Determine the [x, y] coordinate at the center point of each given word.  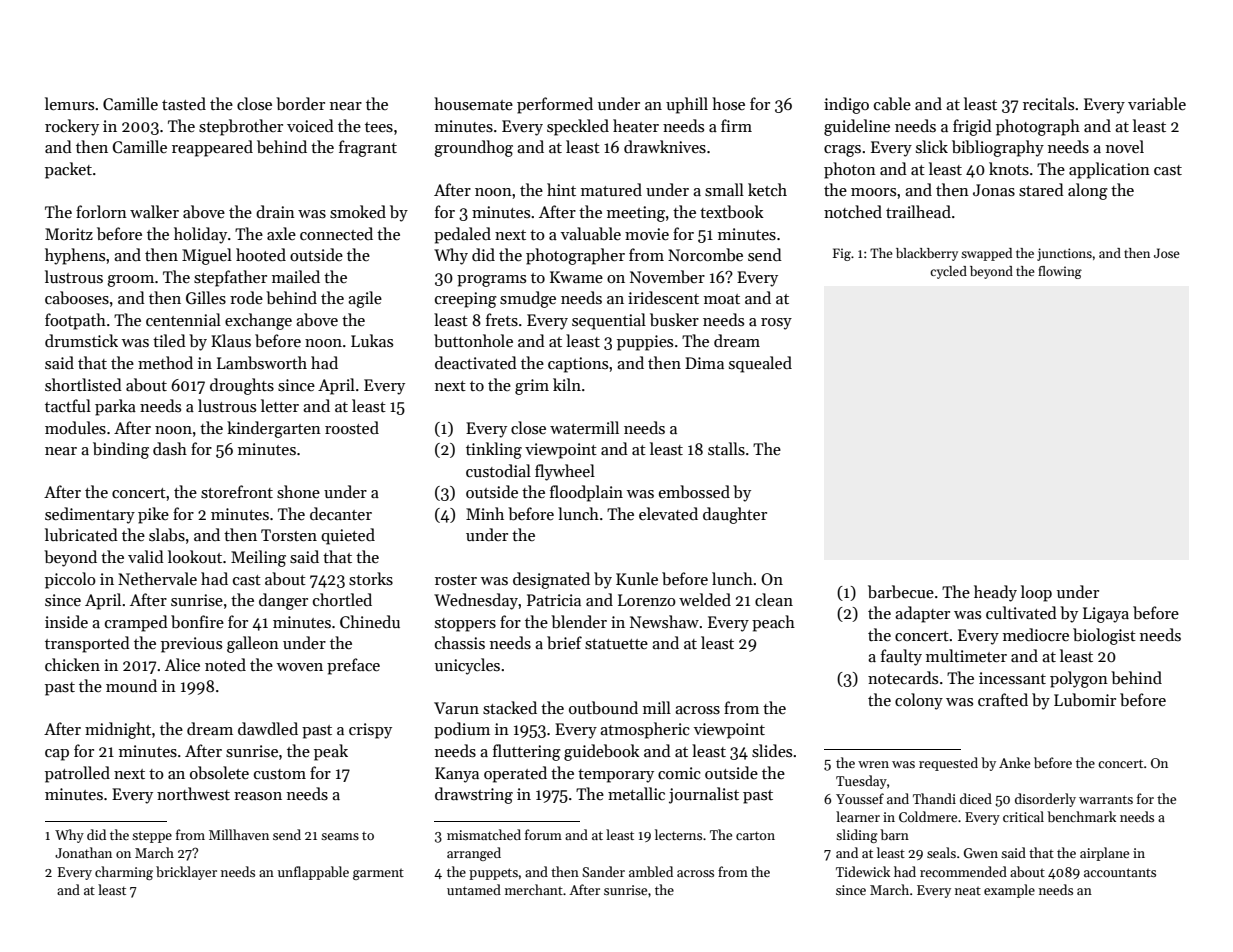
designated [551, 580]
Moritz [69, 234]
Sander [603, 871]
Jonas [994, 190]
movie [647, 234]
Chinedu [370, 621]
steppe [152, 837]
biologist [1104, 636]
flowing [1060, 272]
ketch [767, 189]
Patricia [554, 600]
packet [68, 170]
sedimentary [90, 515]
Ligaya [1106, 615]
